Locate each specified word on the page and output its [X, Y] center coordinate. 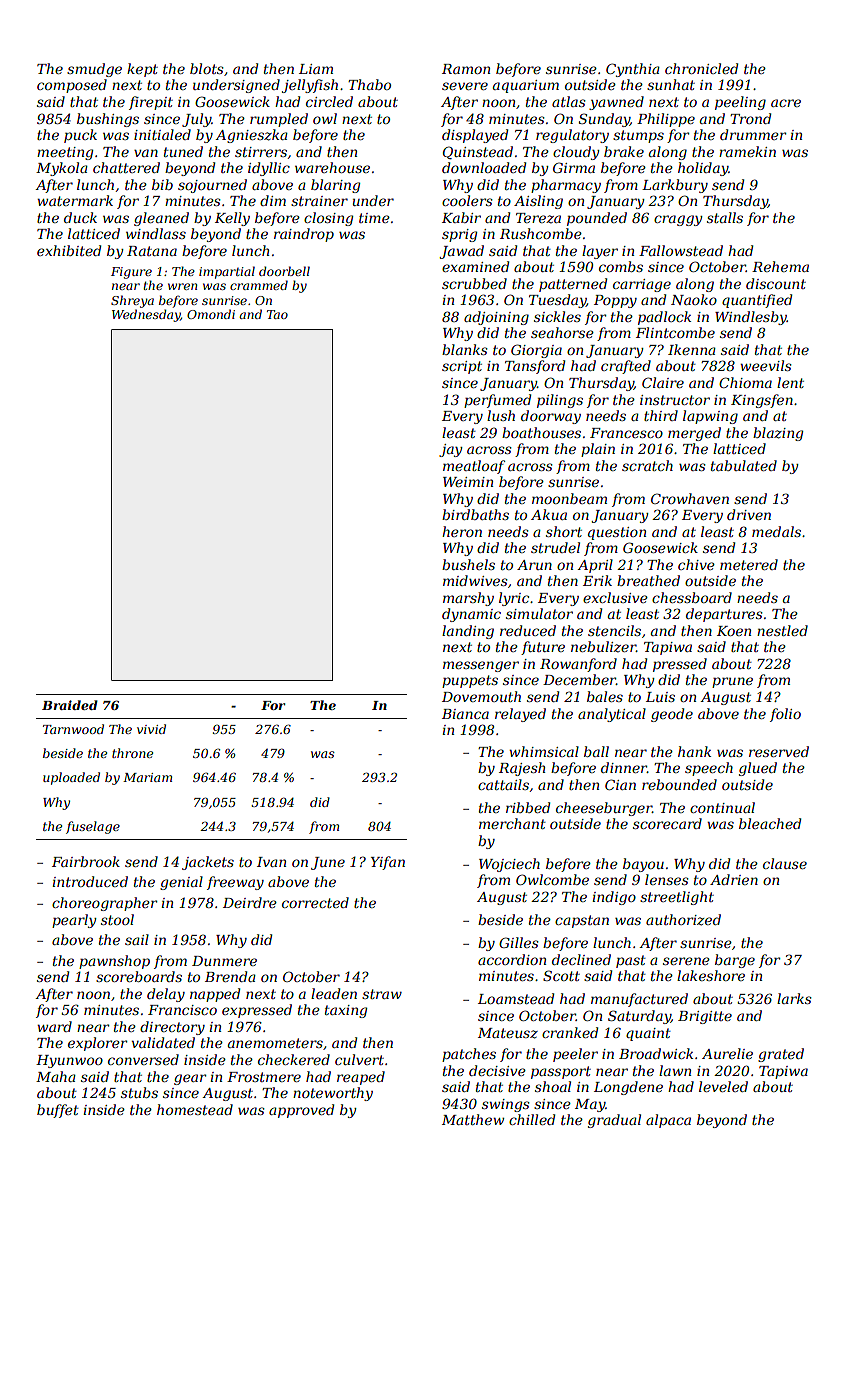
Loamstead [516, 998]
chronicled [701, 68]
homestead [195, 1109]
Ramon [466, 69]
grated [781, 1055]
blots [207, 68]
